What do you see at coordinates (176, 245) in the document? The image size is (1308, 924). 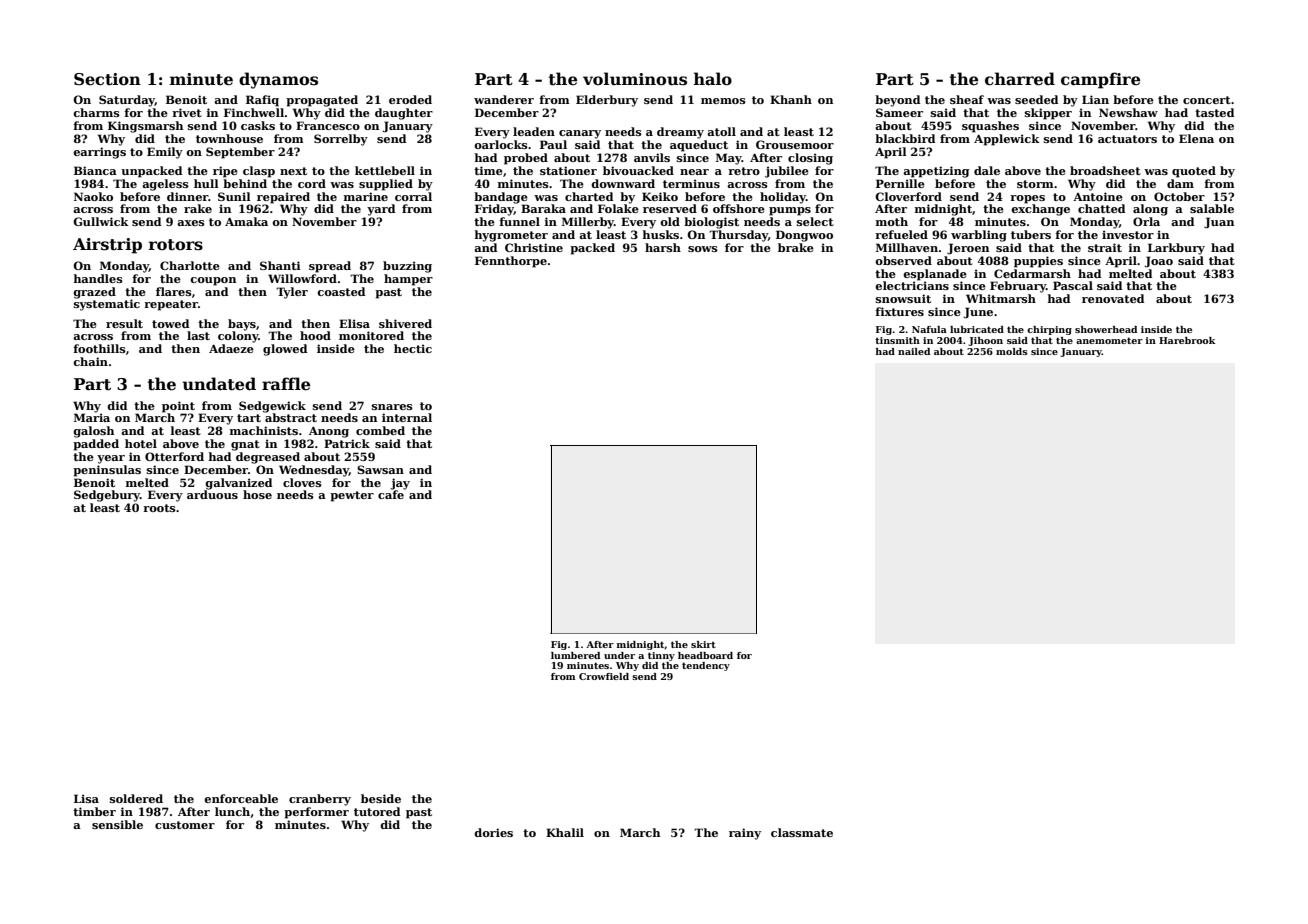 I see `rotors` at bounding box center [176, 245].
